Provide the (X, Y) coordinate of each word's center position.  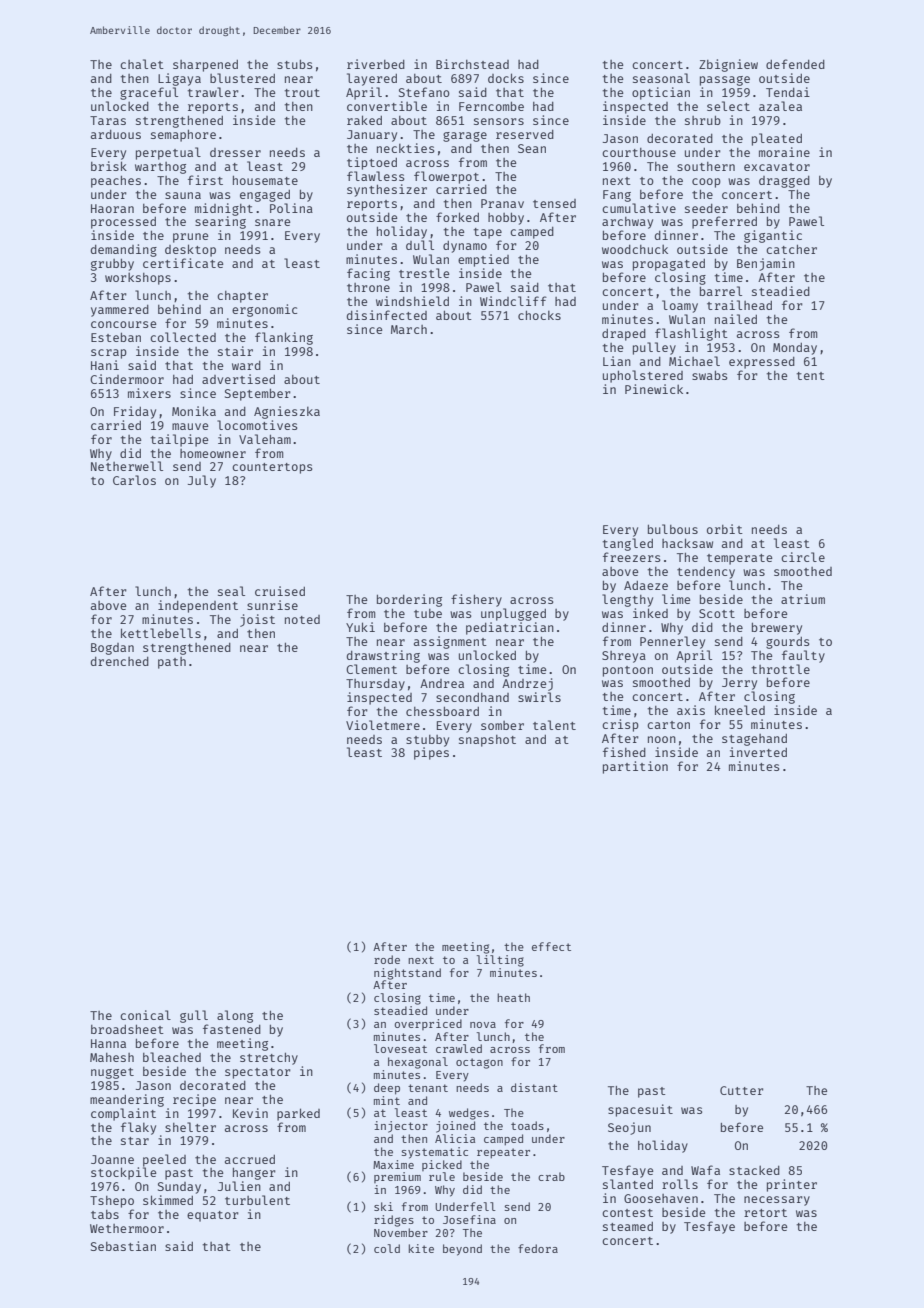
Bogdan (112, 649)
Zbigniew (728, 65)
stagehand (754, 740)
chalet (142, 64)
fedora (538, 1248)
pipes (431, 753)
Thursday (375, 685)
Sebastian (123, 1246)
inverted (758, 752)
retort (765, 1213)
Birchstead (472, 64)
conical (145, 1015)
